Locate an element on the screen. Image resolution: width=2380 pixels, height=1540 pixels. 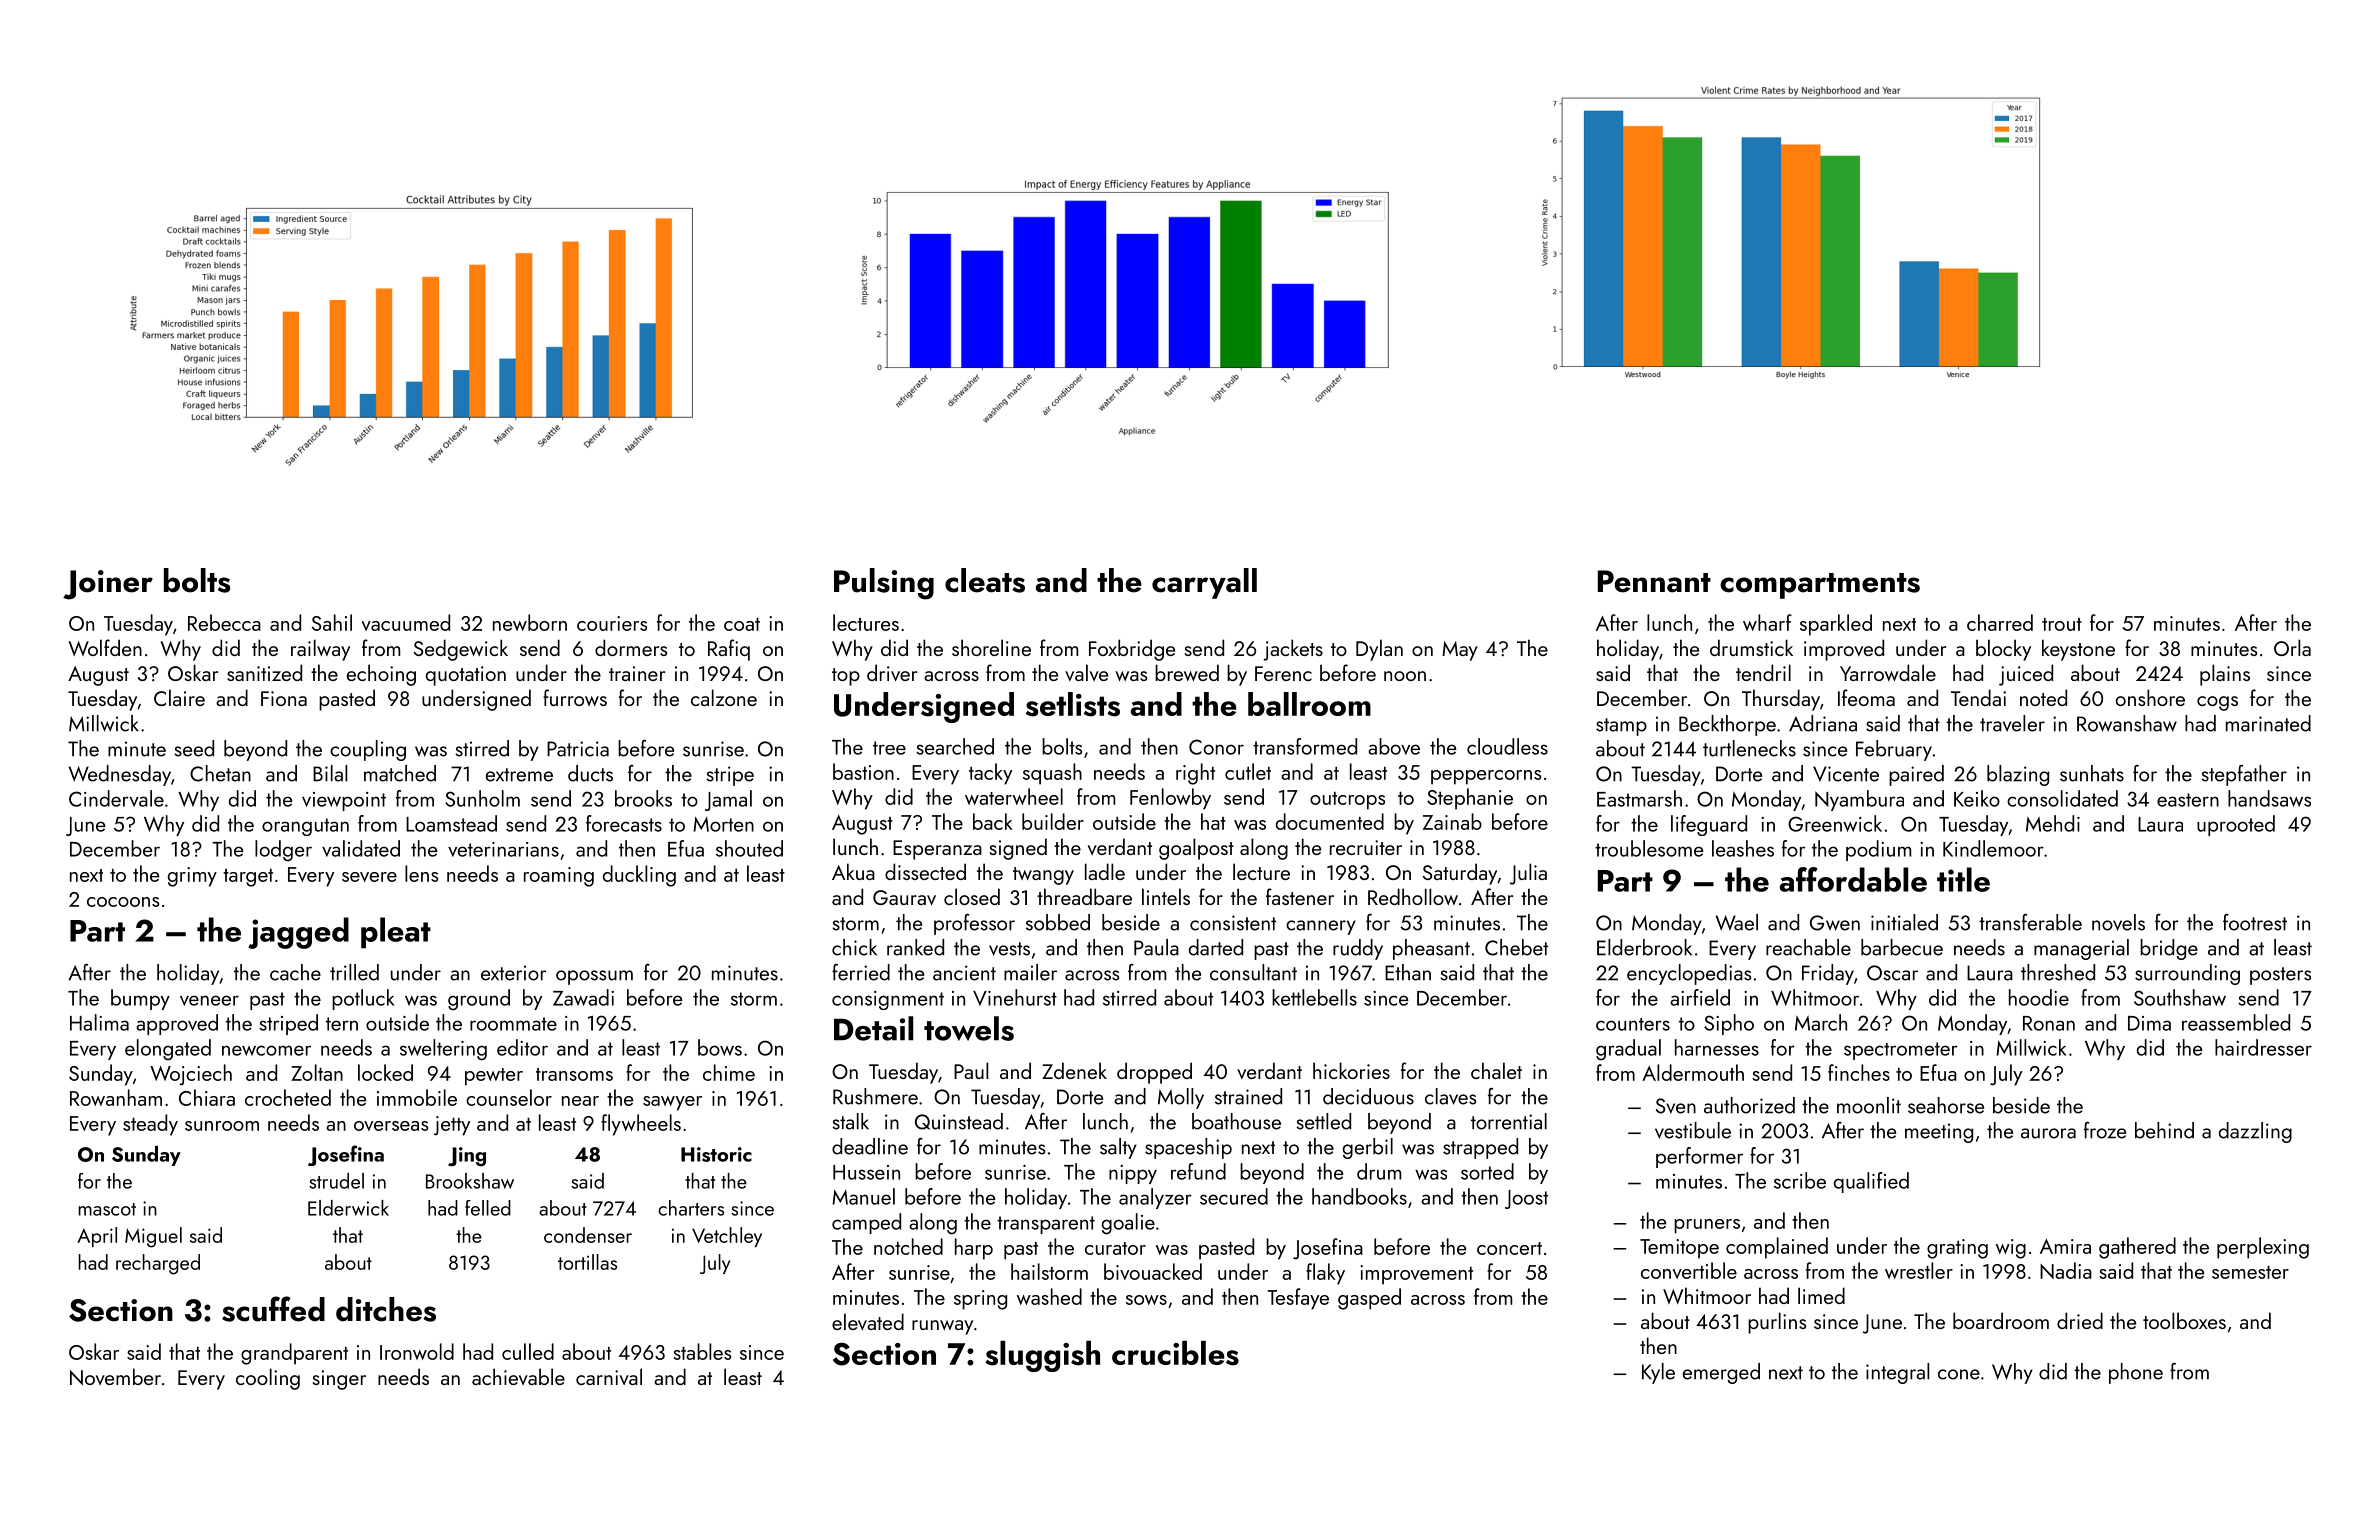
Pennant is located at coordinates (1654, 581).
